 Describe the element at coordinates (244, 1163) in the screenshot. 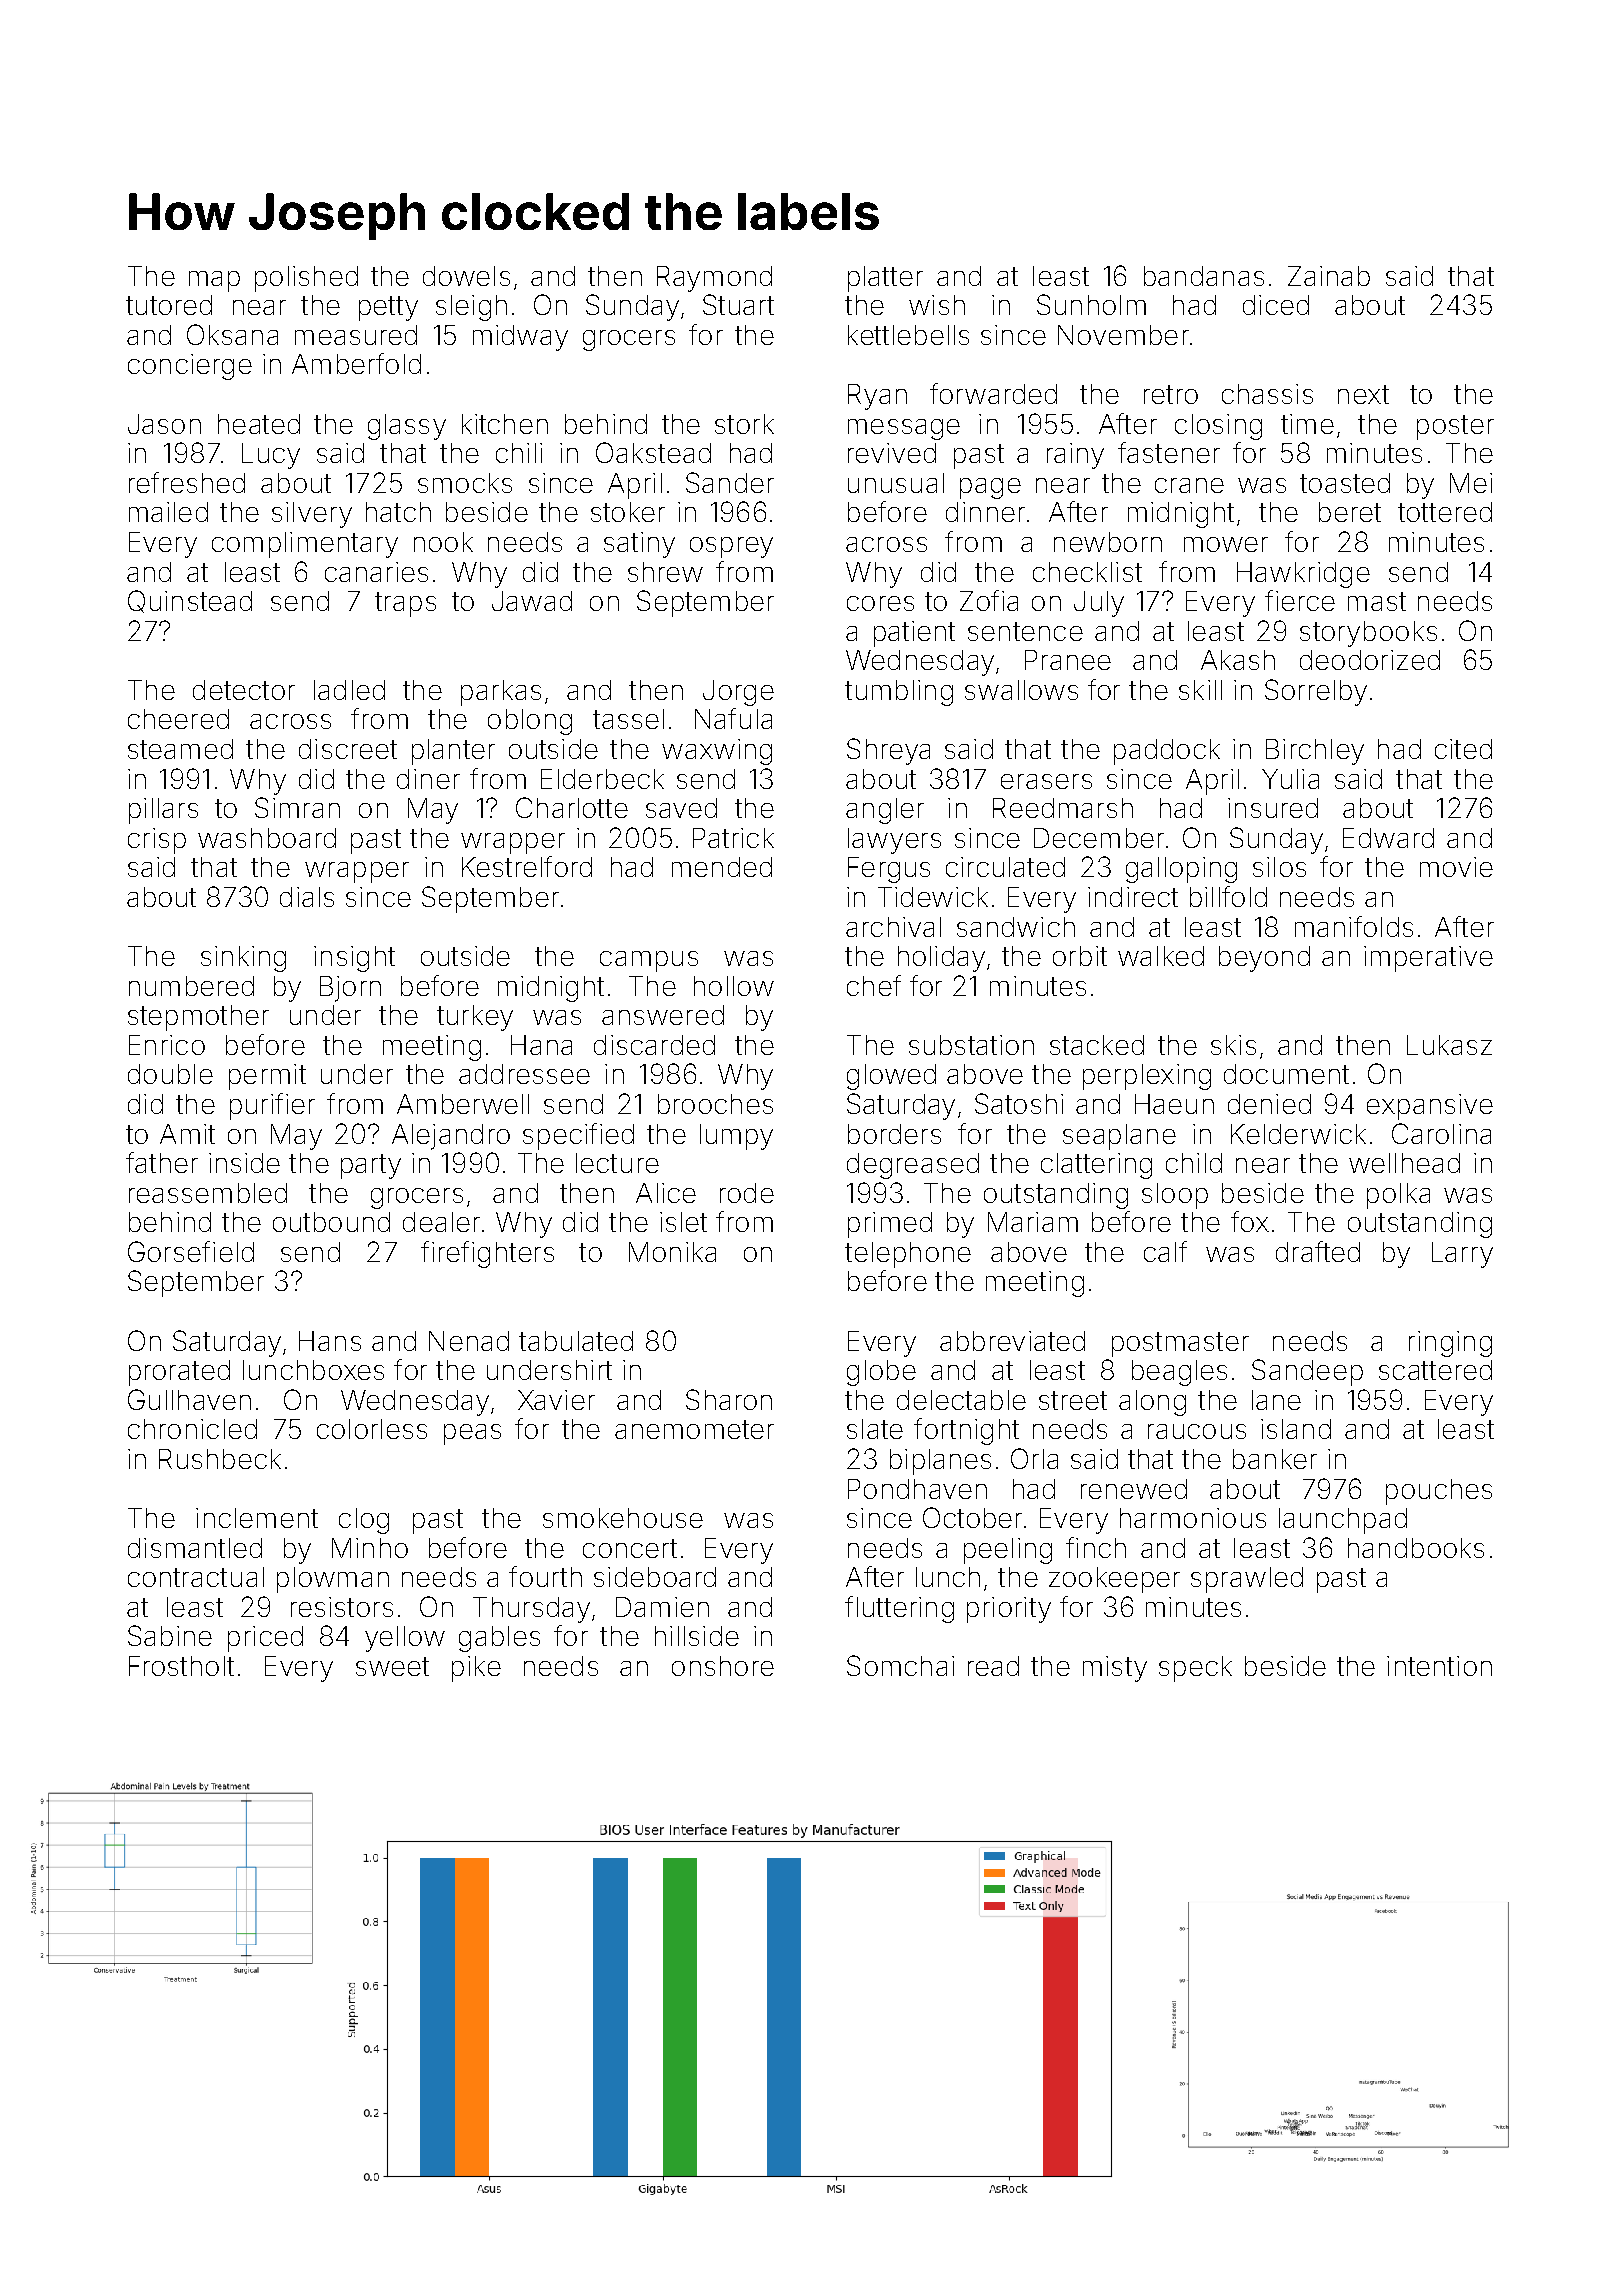

I see `inside` at that location.
